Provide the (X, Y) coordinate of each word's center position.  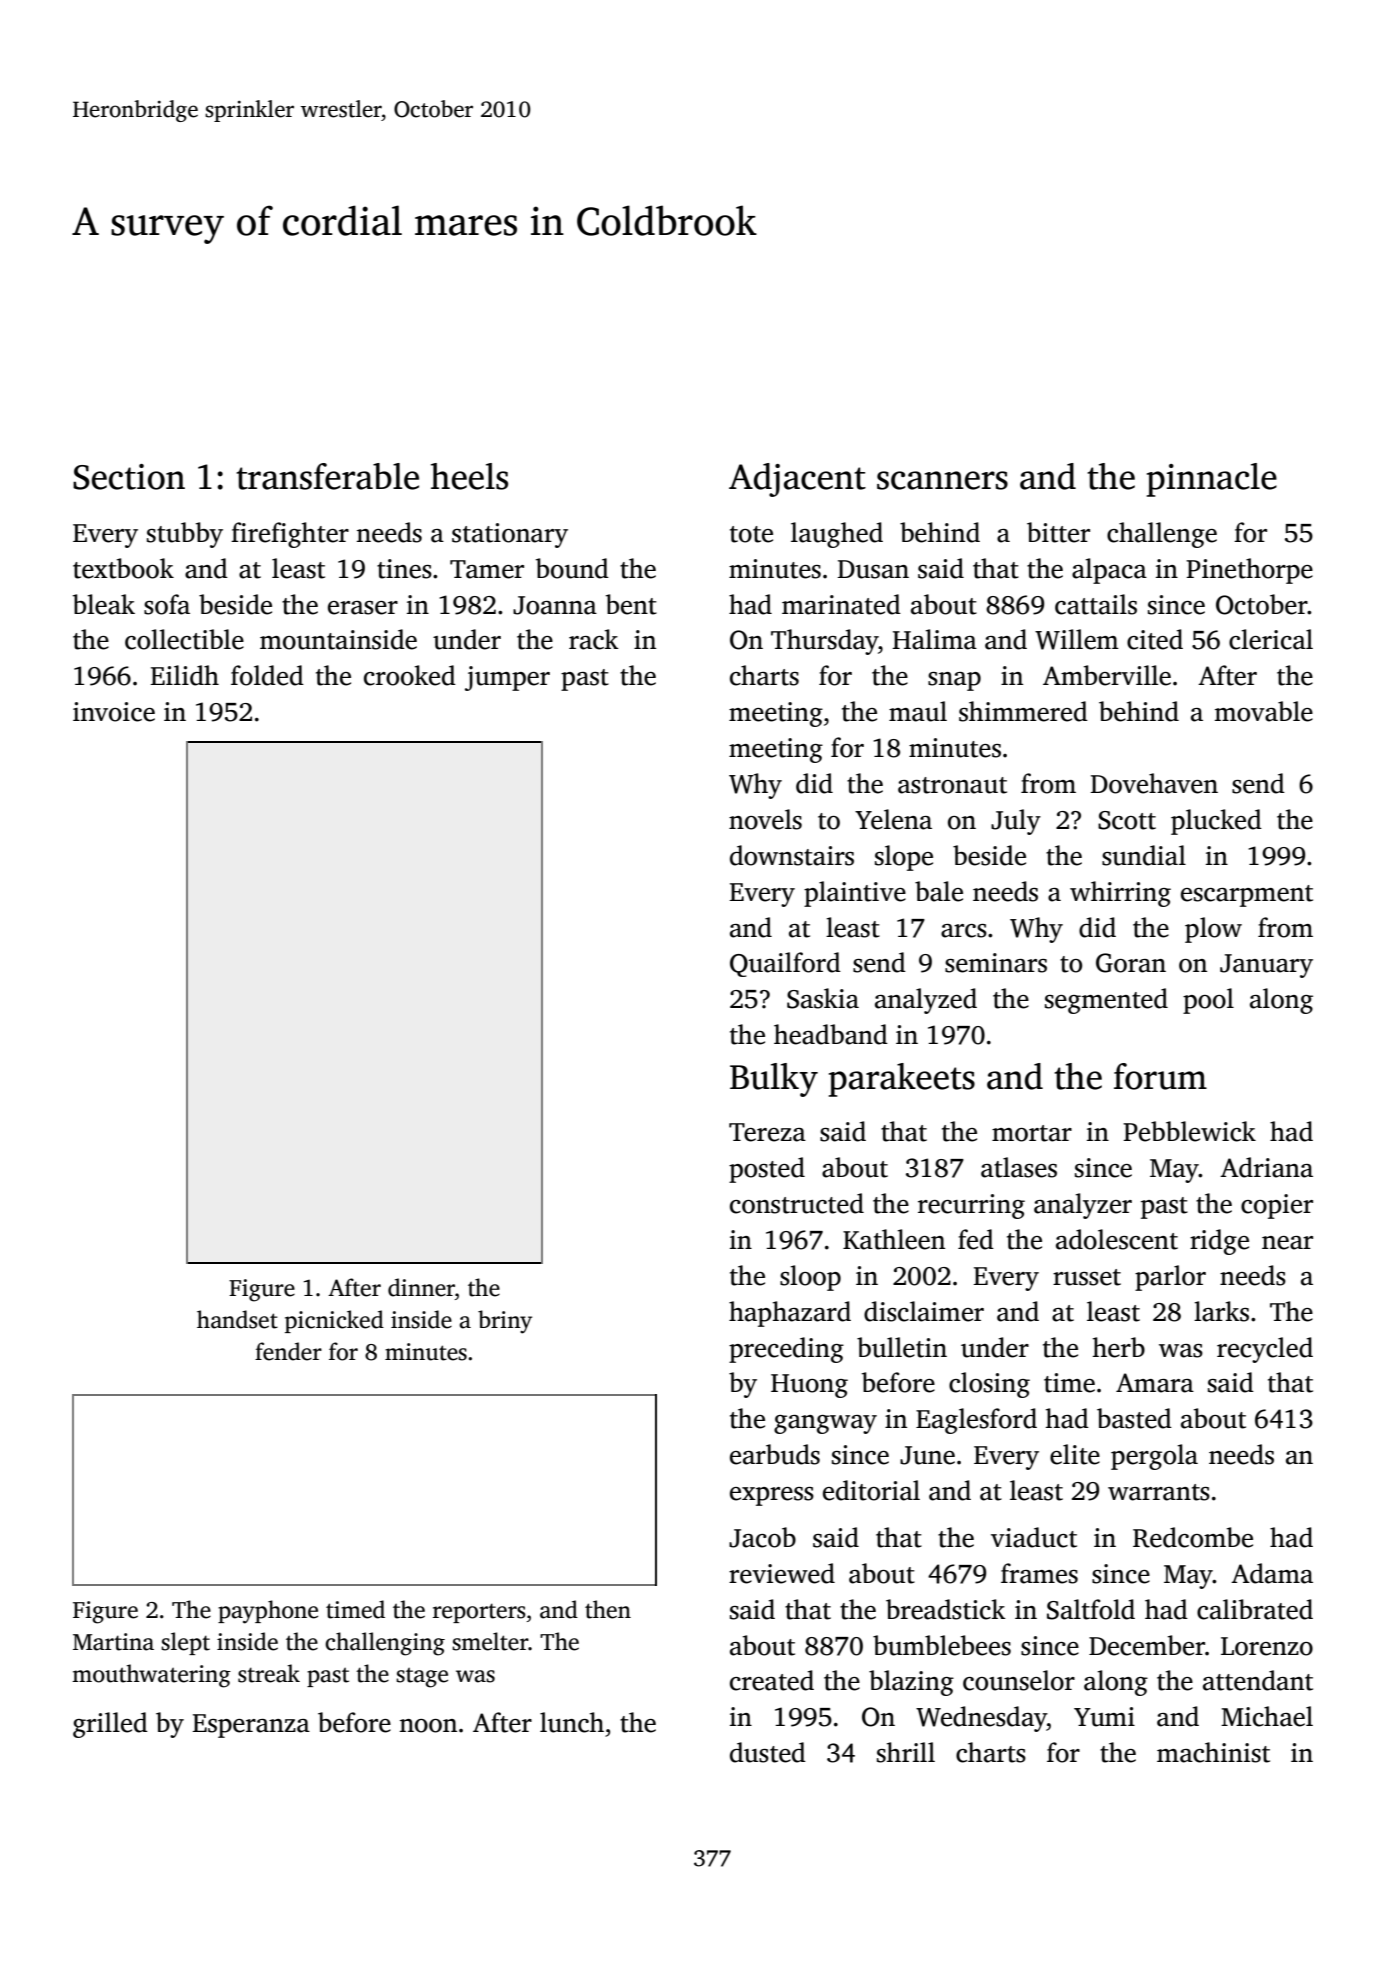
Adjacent (797, 480)
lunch (572, 1722)
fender (288, 1351)
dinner (421, 1287)
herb (1119, 1347)
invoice (114, 712)
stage (422, 1678)
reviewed (782, 1573)
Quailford (785, 964)
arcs (964, 931)
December (1147, 1645)
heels (469, 476)
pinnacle (1212, 480)
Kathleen (894, 1239)
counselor (1019, 1680)
